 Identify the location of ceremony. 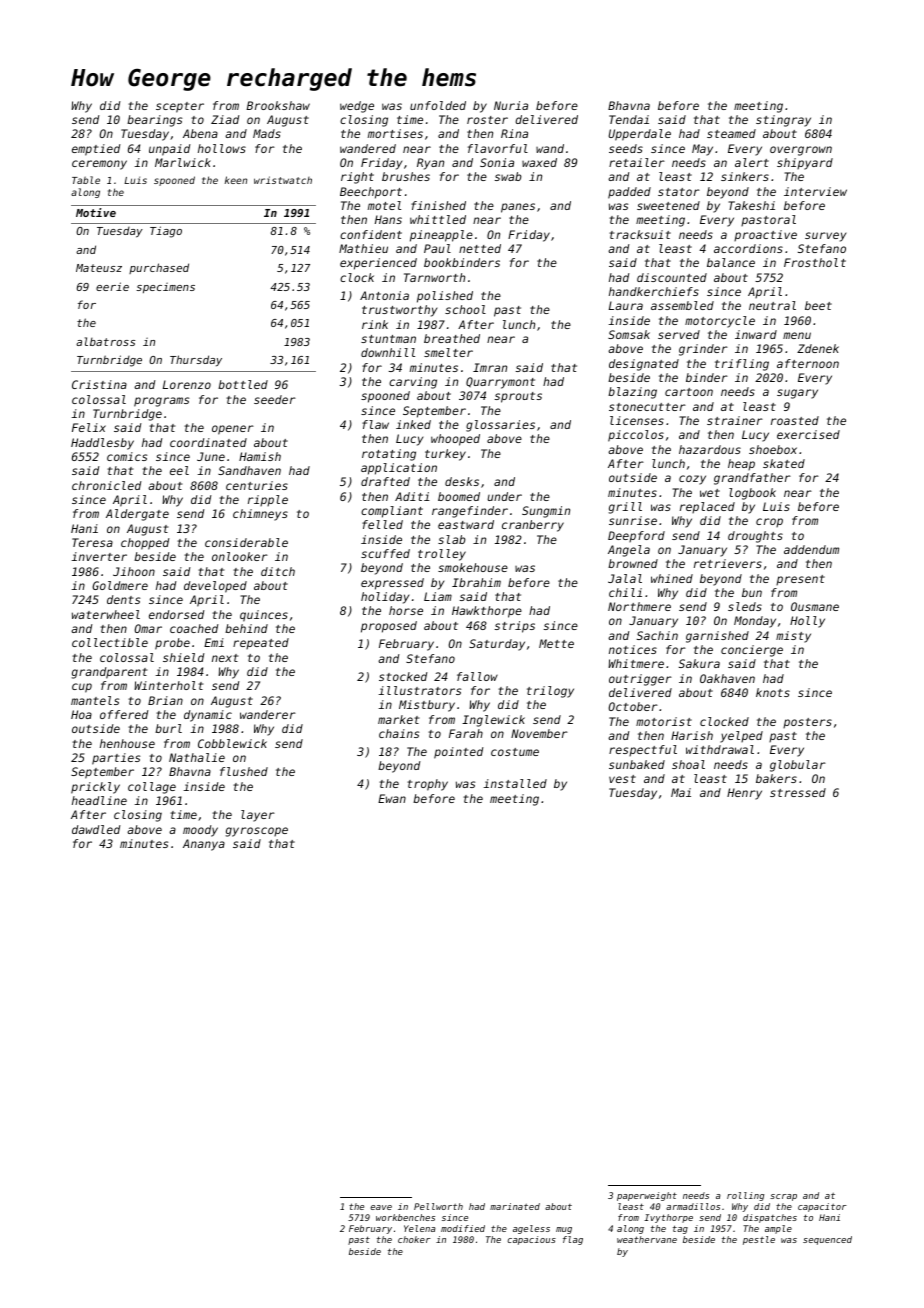
(99, 165).
